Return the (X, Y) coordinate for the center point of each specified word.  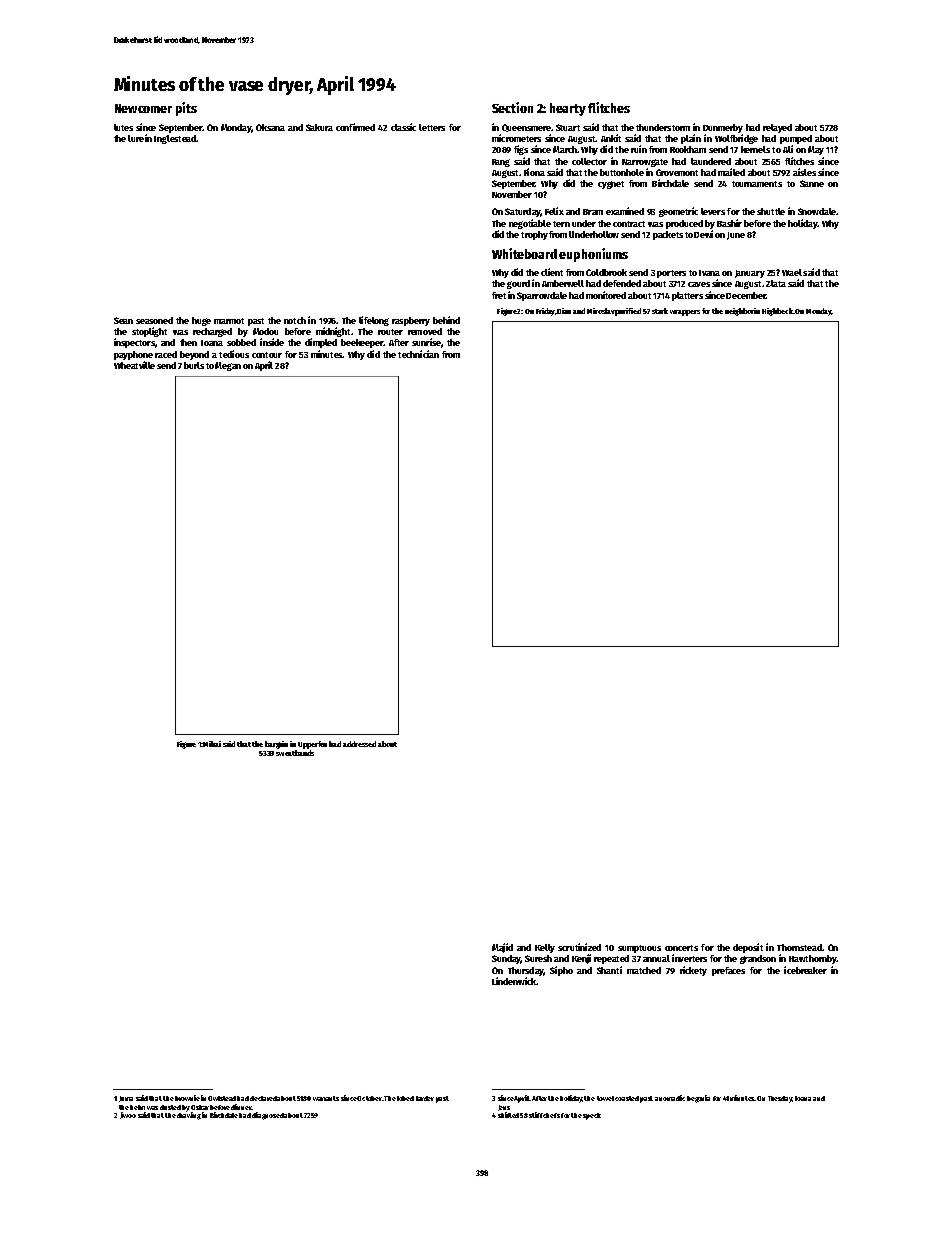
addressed (359, 744)
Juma (126, 1099)
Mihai (212, 744)
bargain (276, 745)
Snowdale (817, 211)
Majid (502, 948)
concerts (681, 948)
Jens (504, 1108)
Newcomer (143, 108)
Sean (123, 320)
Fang (501, 163)
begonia (698, 1099)
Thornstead (799, 947)
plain (691, 139)
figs (521, 150)
